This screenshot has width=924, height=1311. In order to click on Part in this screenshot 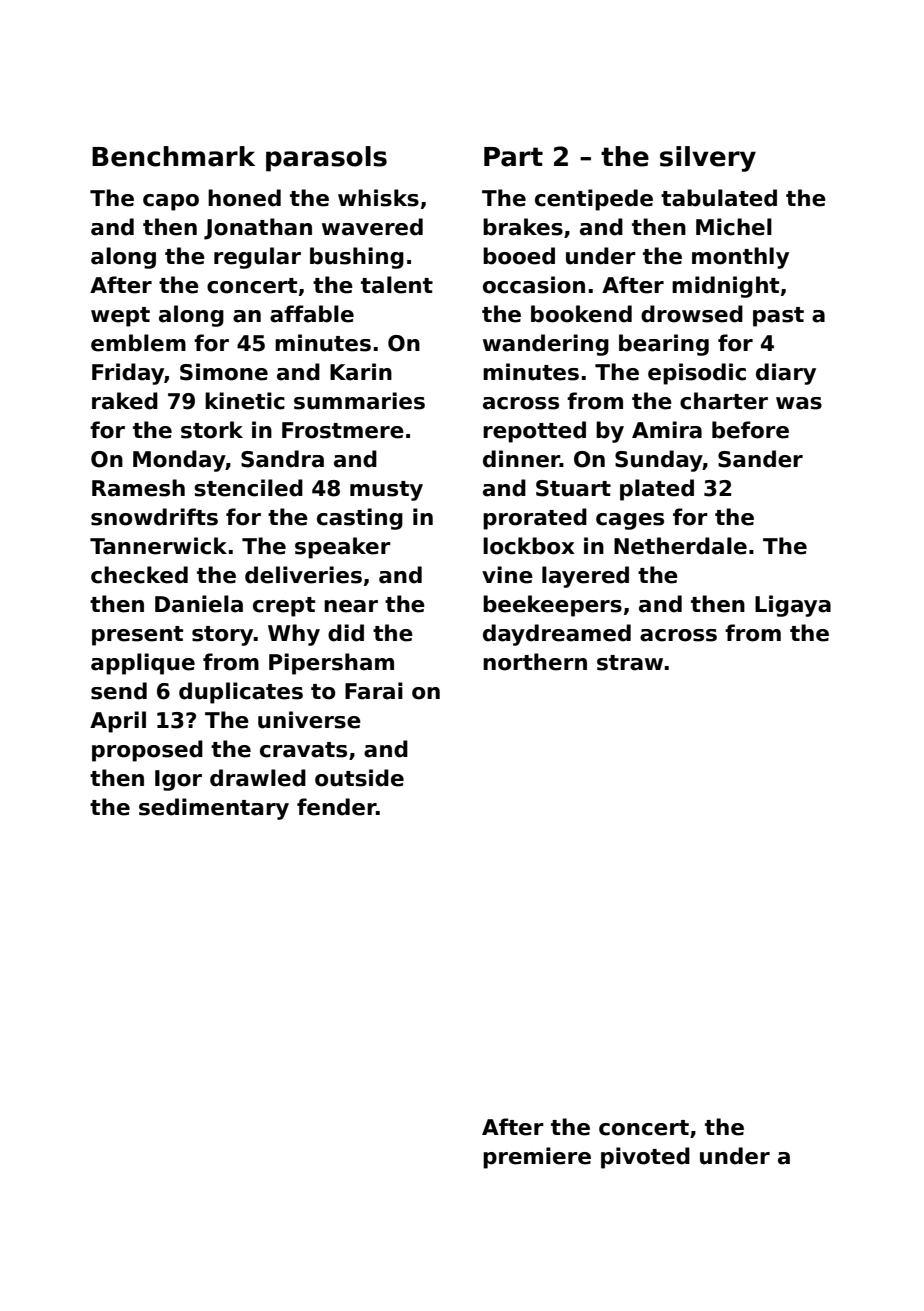, I will do `click(513, 157)`.
